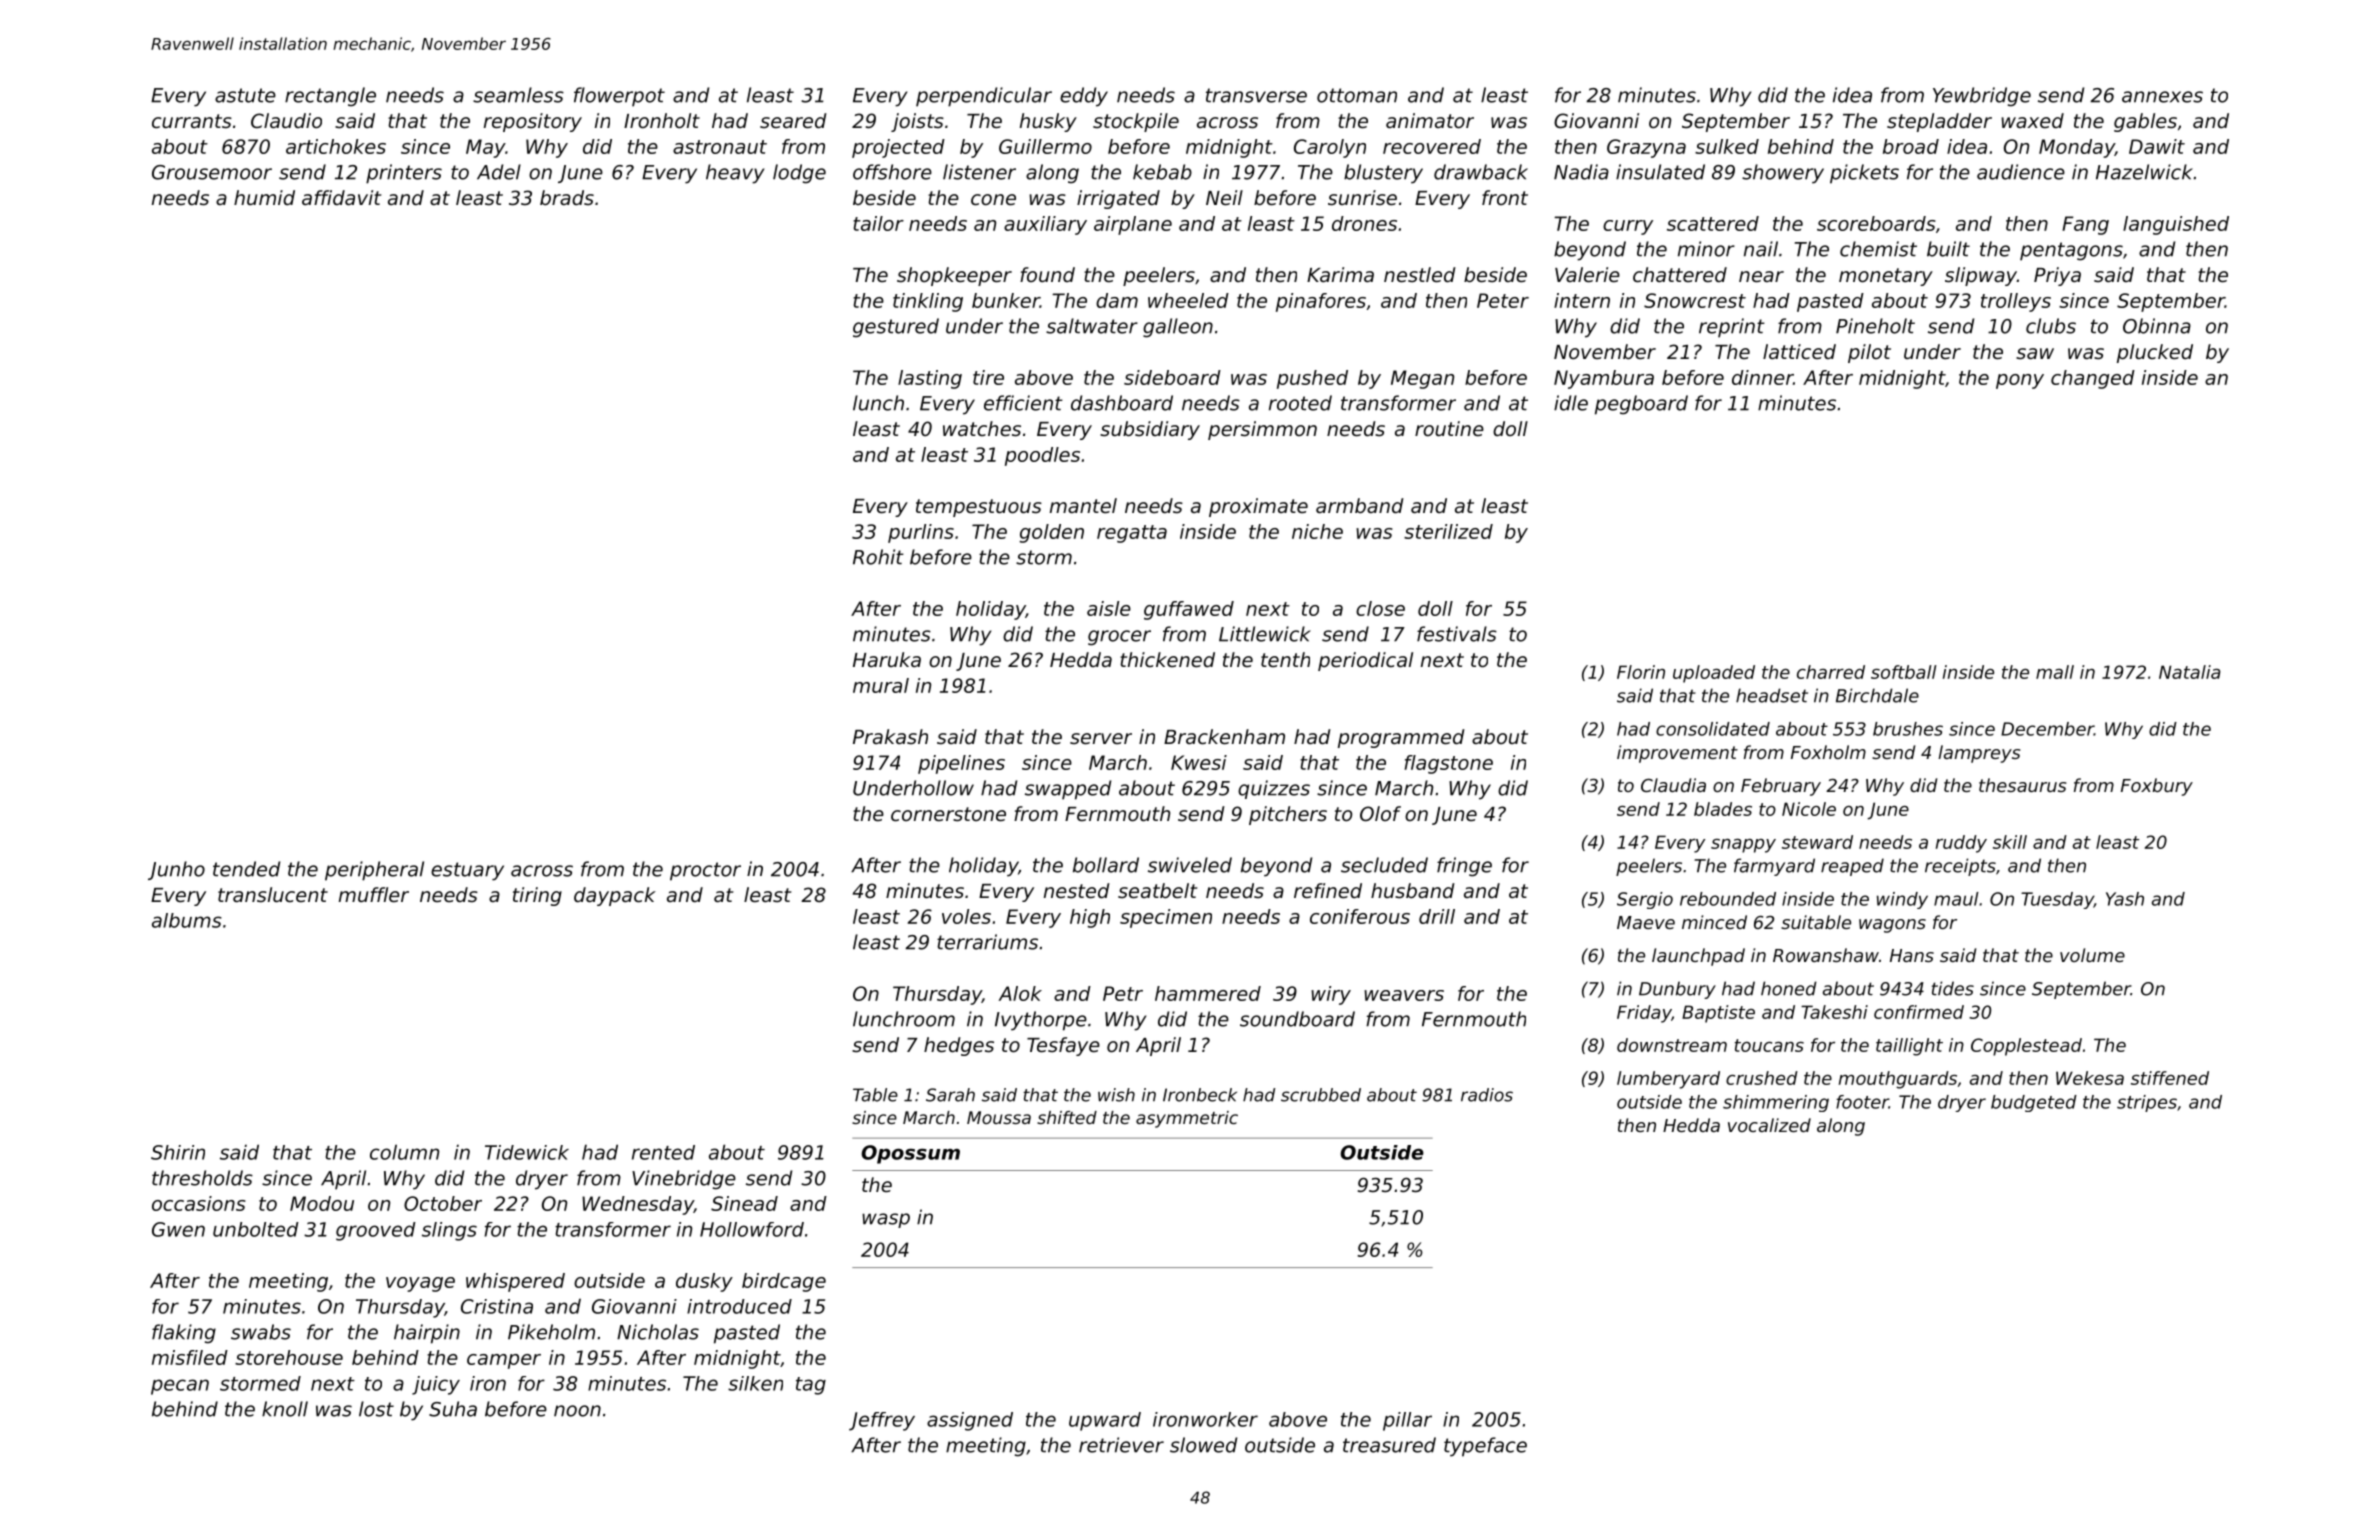 Image resolution: width=2380 pixels, height=1540 pixels. What do you see at coordinates (1448, 531) in the page?
I see `sterilized` at bounding box center [1448, 531].
